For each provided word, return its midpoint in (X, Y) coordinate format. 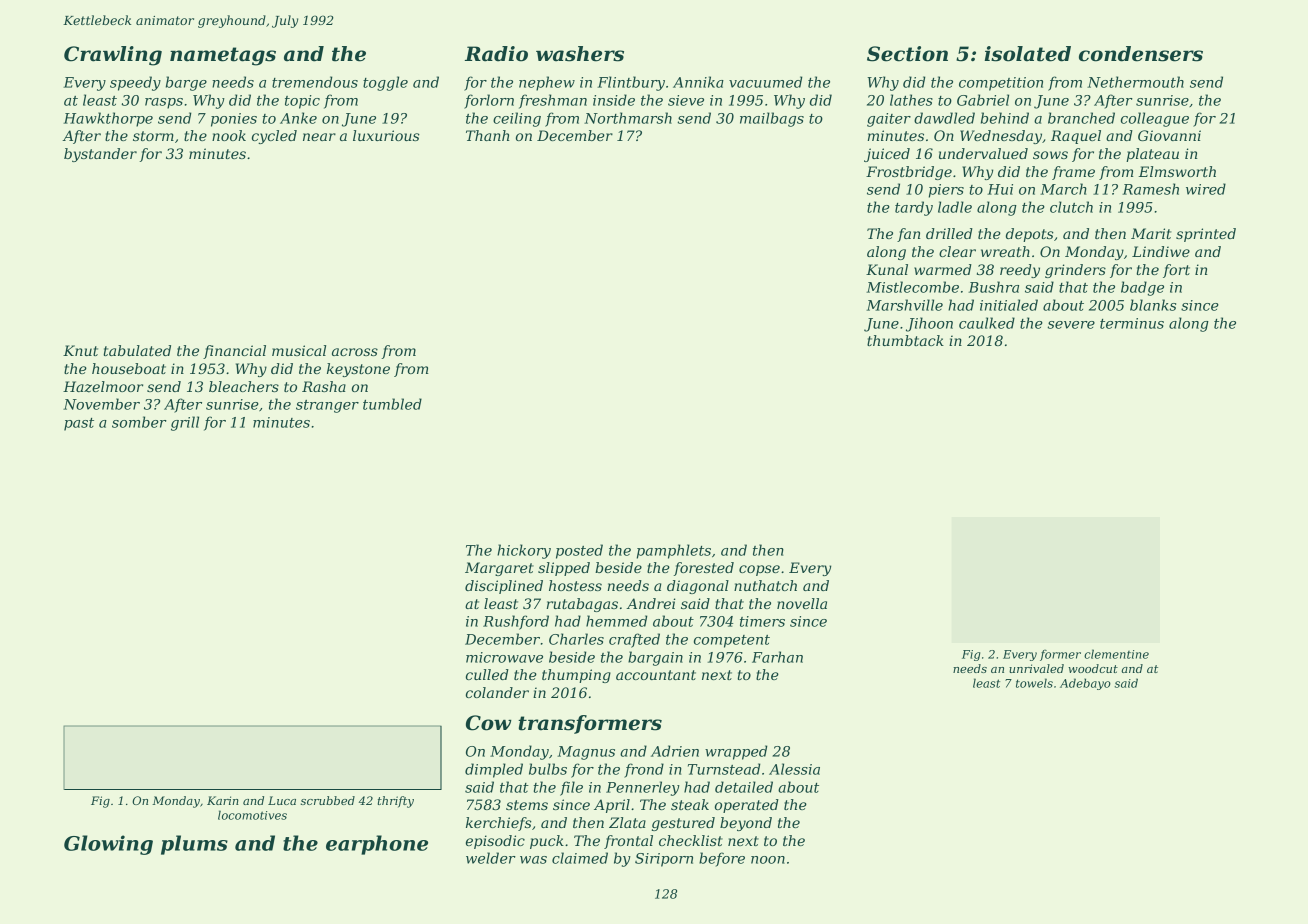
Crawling (113, 56)
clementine (1116, 654)
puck (547, 842)
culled (487, 674)
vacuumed (766, 82)
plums (194, 845)
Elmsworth (1177, 171)
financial (234, 352)
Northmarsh (628, 118)
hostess (575, 585)
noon (768, 860)
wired (1206, 189)
